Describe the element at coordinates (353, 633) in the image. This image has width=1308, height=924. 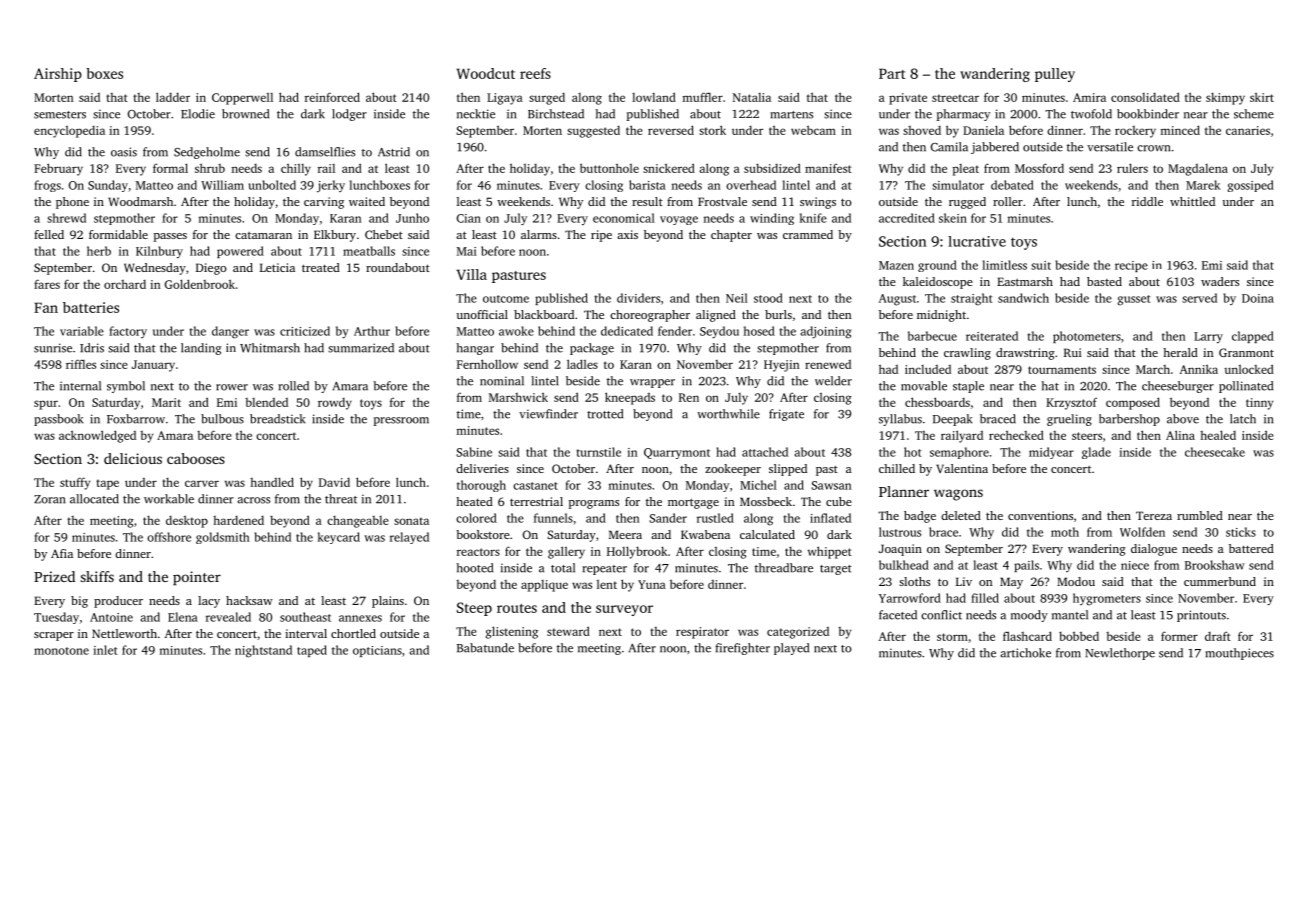
I see `chortled` at that location.
